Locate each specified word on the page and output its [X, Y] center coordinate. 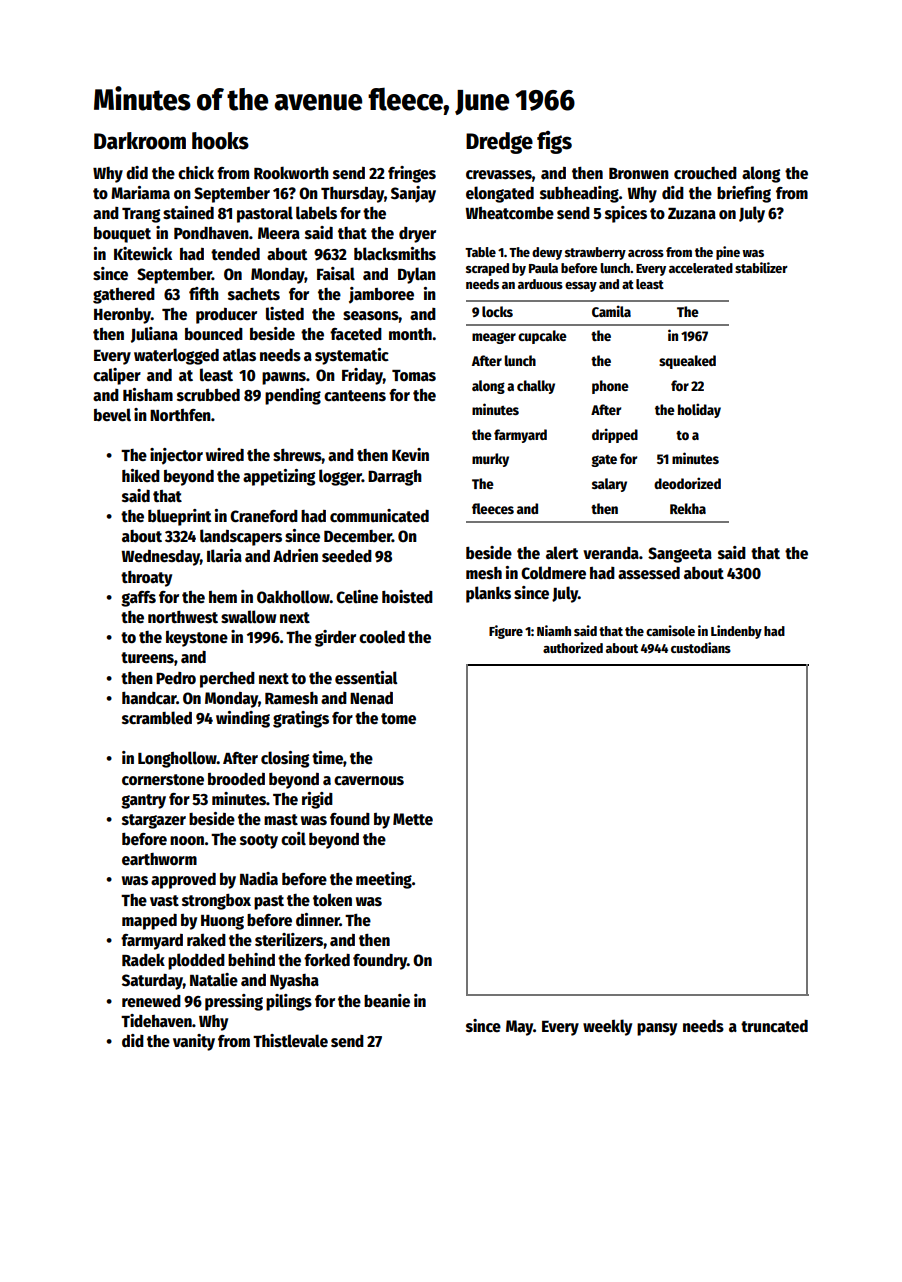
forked [327, 960]
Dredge [499, 143]
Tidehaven [156, 1021]
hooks [220, 141]
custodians [701, 647]
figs [554, 142]
